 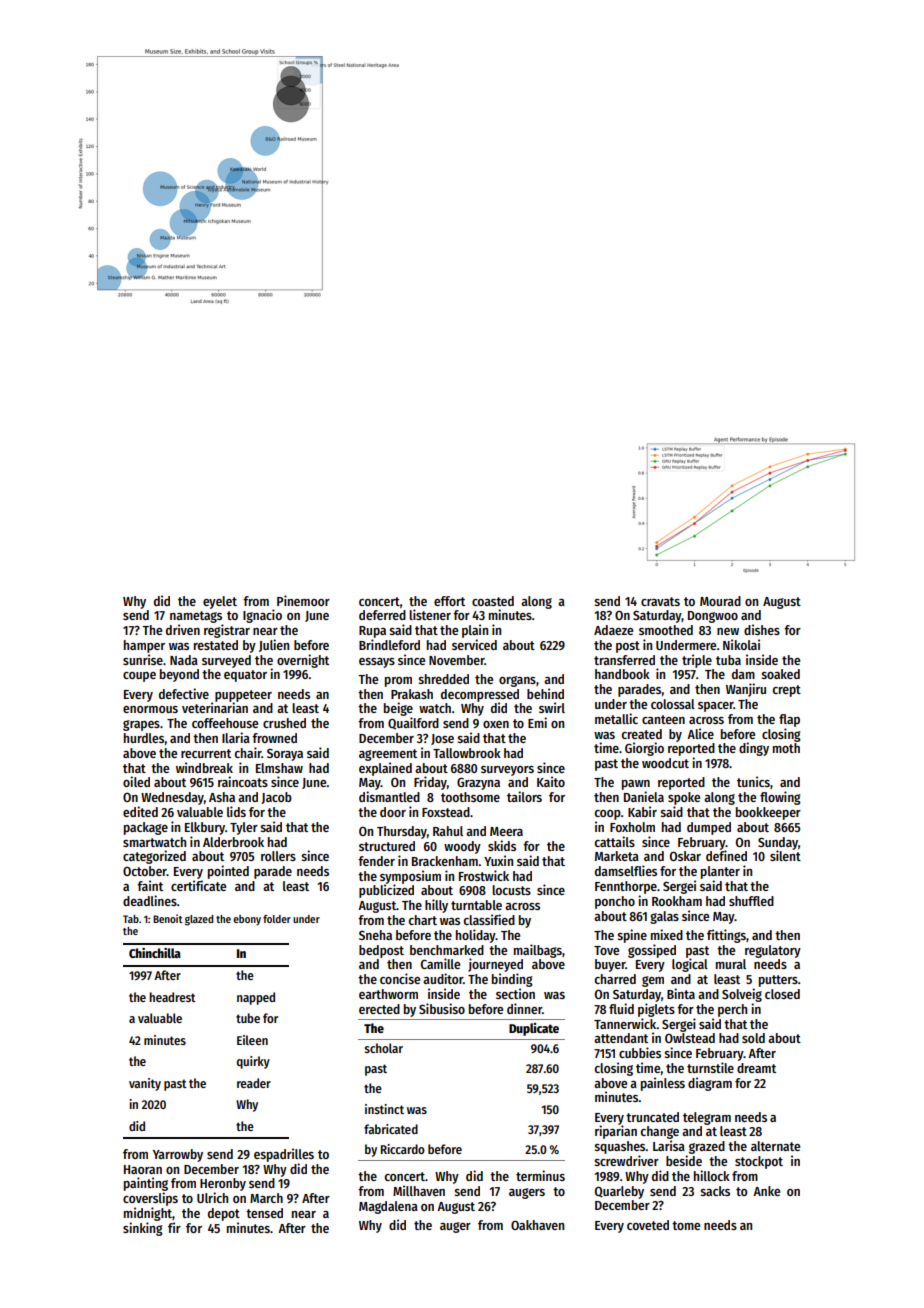 I want to click on driven, so click(x=183, y=629).
